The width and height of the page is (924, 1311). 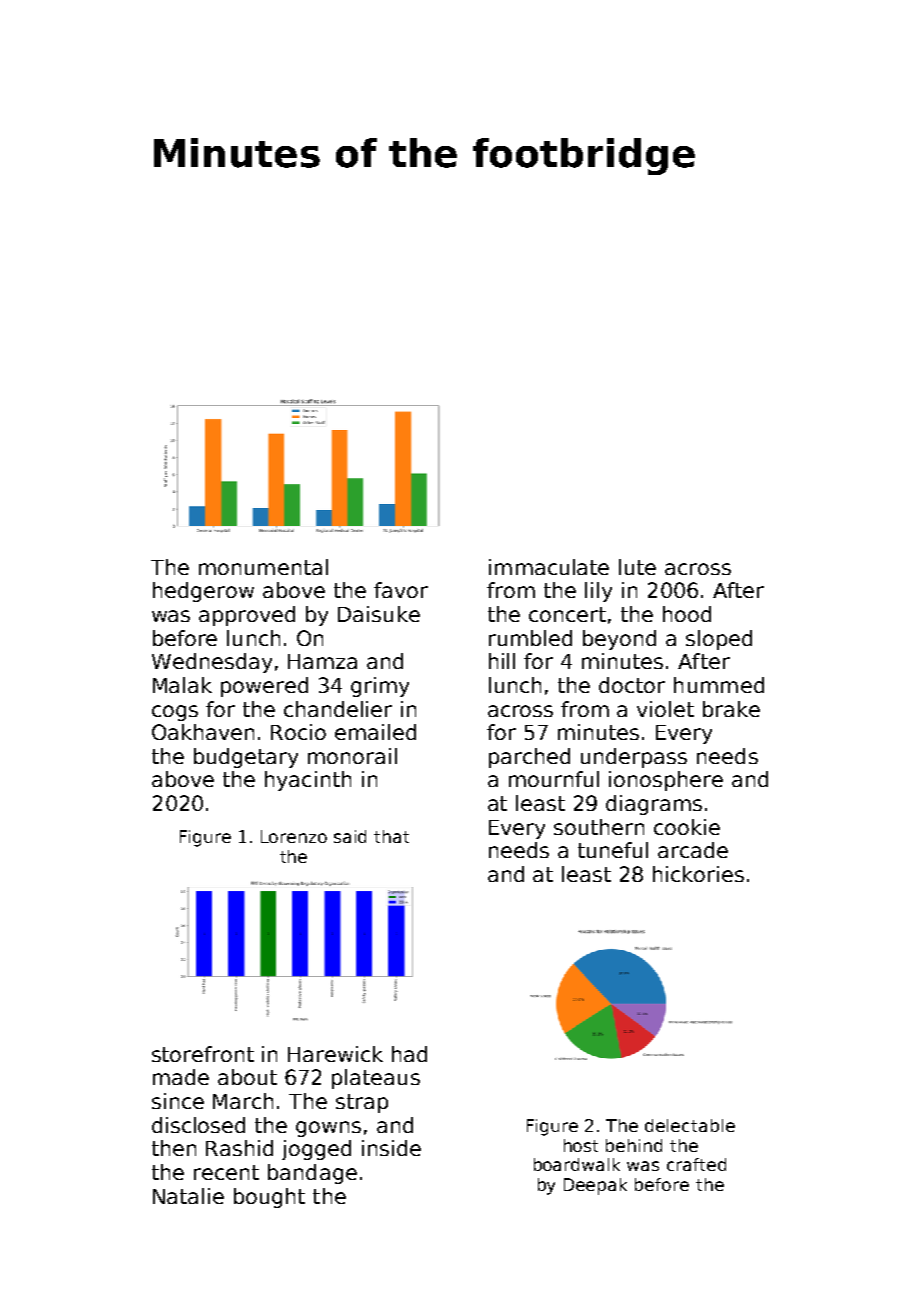 What do you see at coordinates (203, 592) in the page?
I see `hedgerow` at bounding box center [203, 592].
